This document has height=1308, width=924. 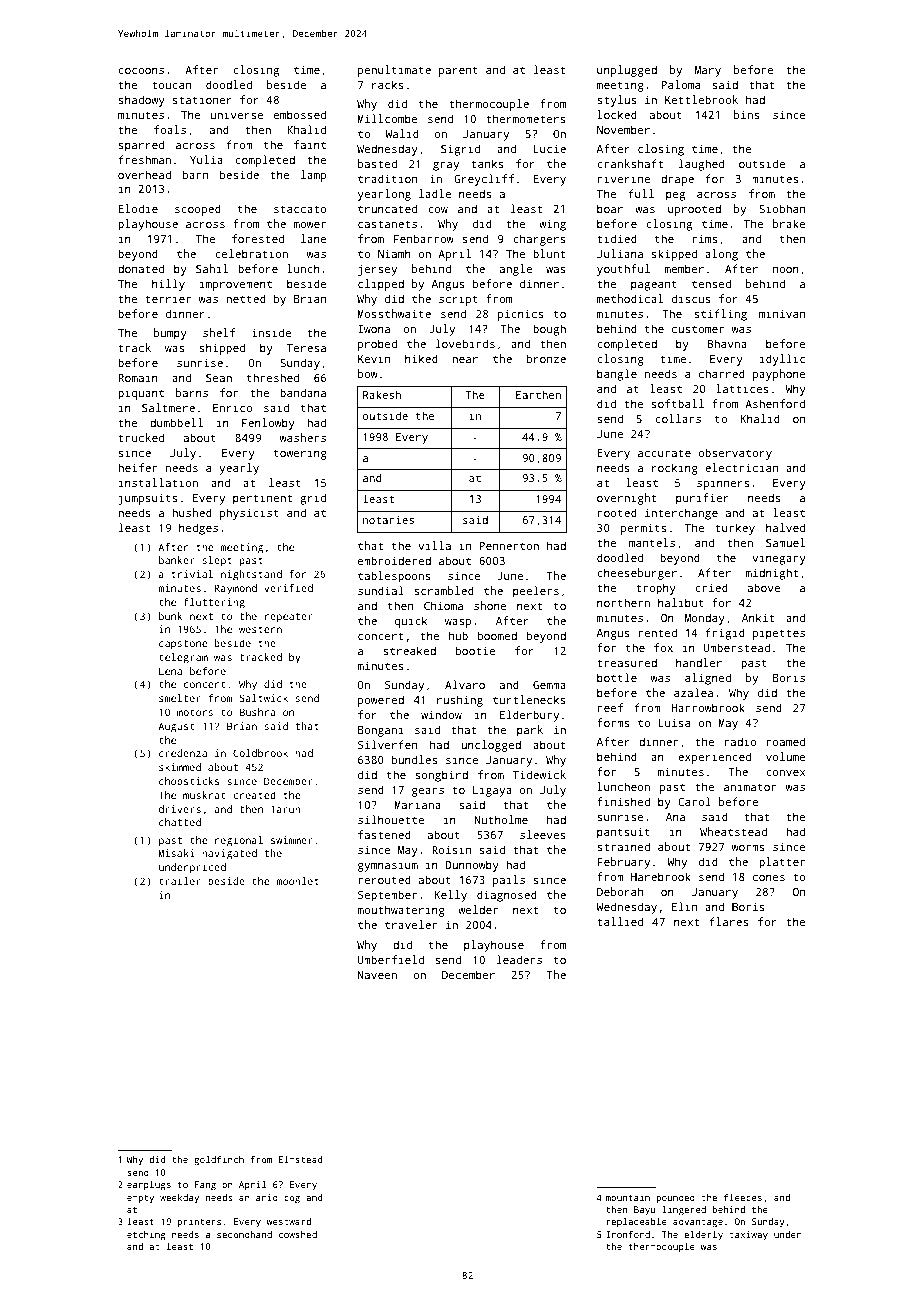 What do you see at coordinates (394, 71) in the document?
I see `penultimate` at bounding box center [394, 71].
